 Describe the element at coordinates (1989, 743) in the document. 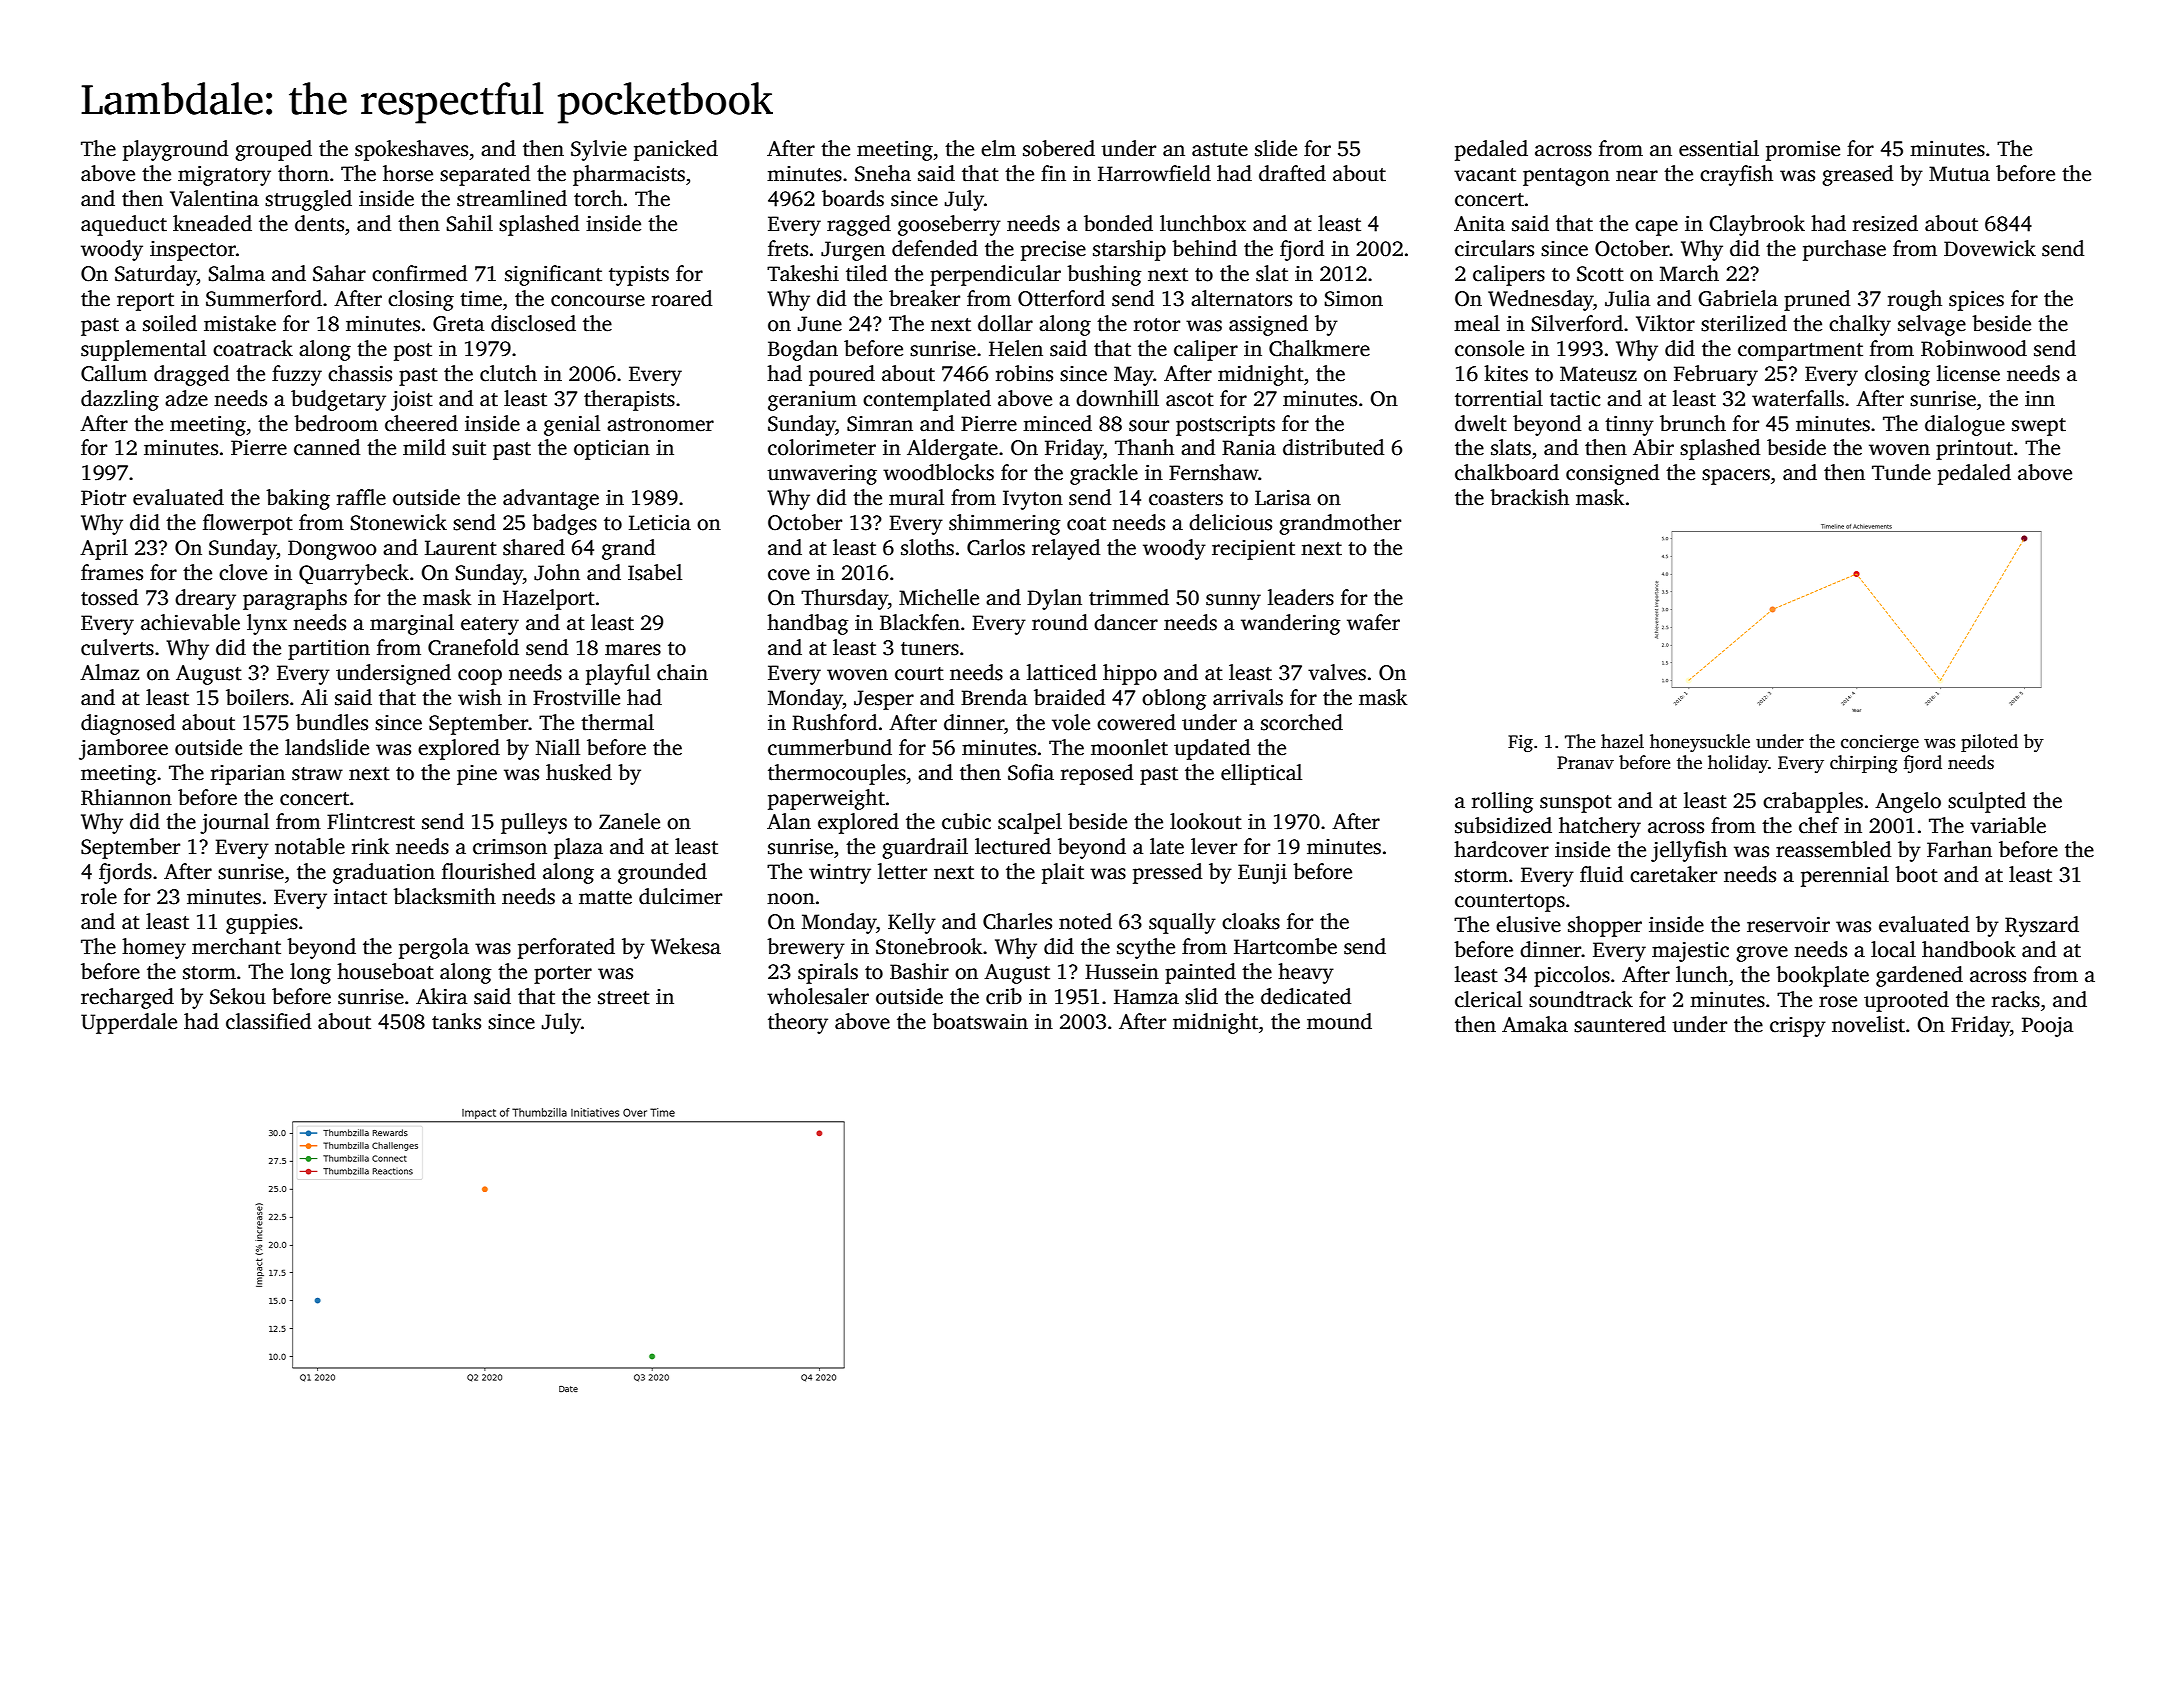

I see `piloted` at that location.
